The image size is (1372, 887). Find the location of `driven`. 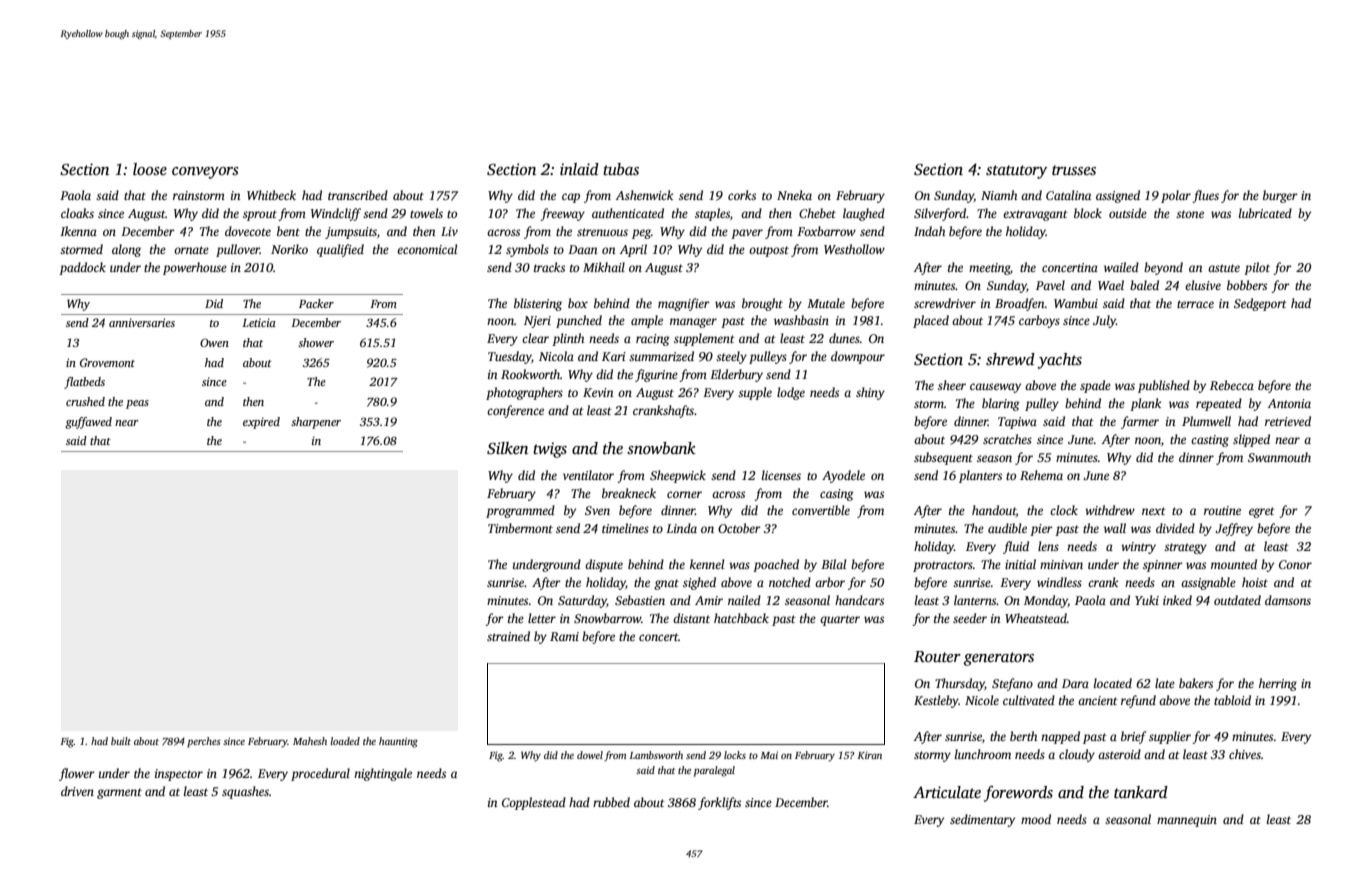

driven is located at coordinates (77, 791).
